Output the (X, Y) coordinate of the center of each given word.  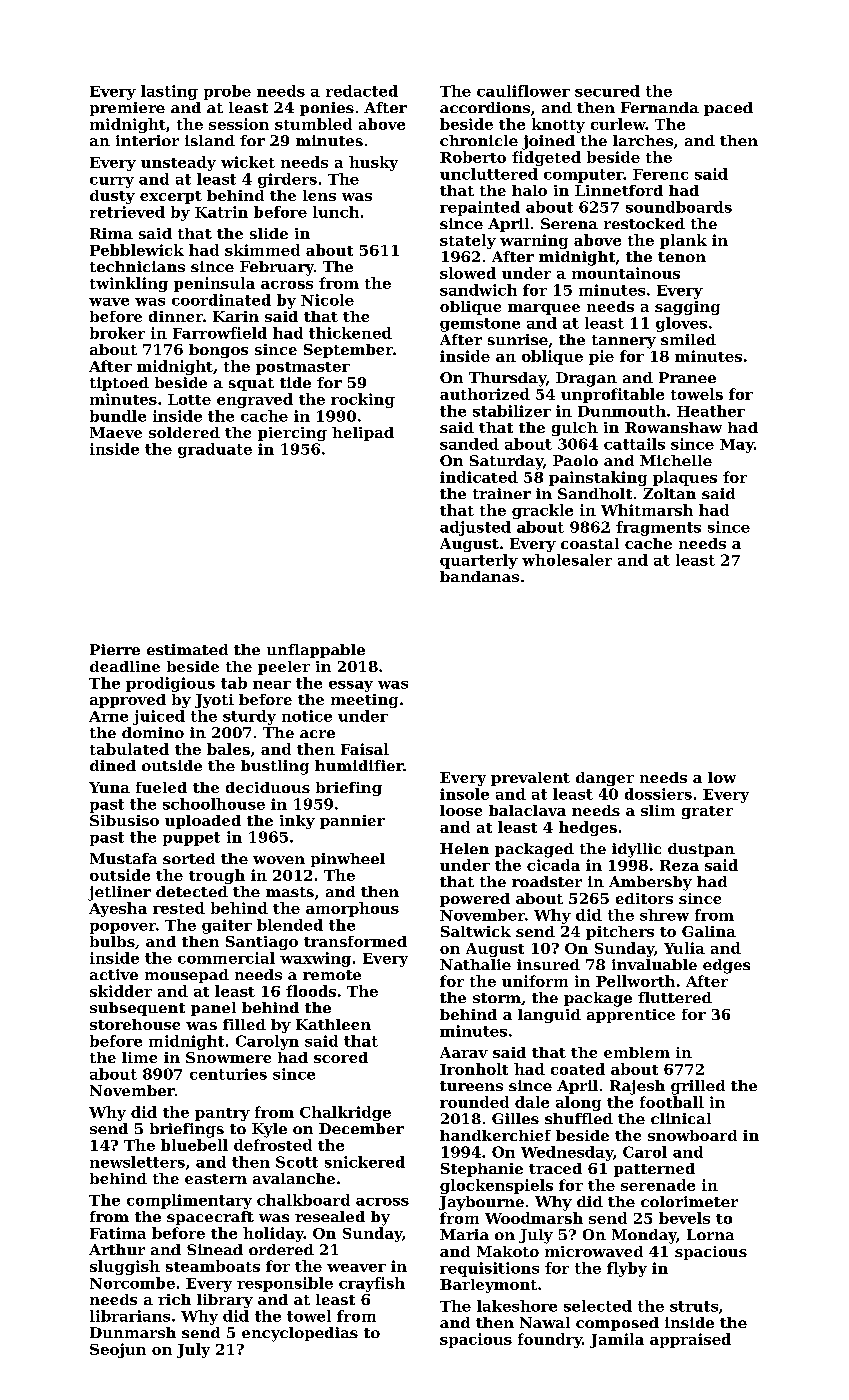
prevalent (530, 779)
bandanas (479, 576)
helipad (363, 434)
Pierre (115, 649)
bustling (275, 767)
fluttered (675, 997)
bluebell (194, 1145)
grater (707, 812)
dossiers (658, 794)
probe (227, 92)
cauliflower (523, 91)
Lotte (189, 399)
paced (728, 109)
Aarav (464, 1052)
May (737, 446)
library (225, 1301)
